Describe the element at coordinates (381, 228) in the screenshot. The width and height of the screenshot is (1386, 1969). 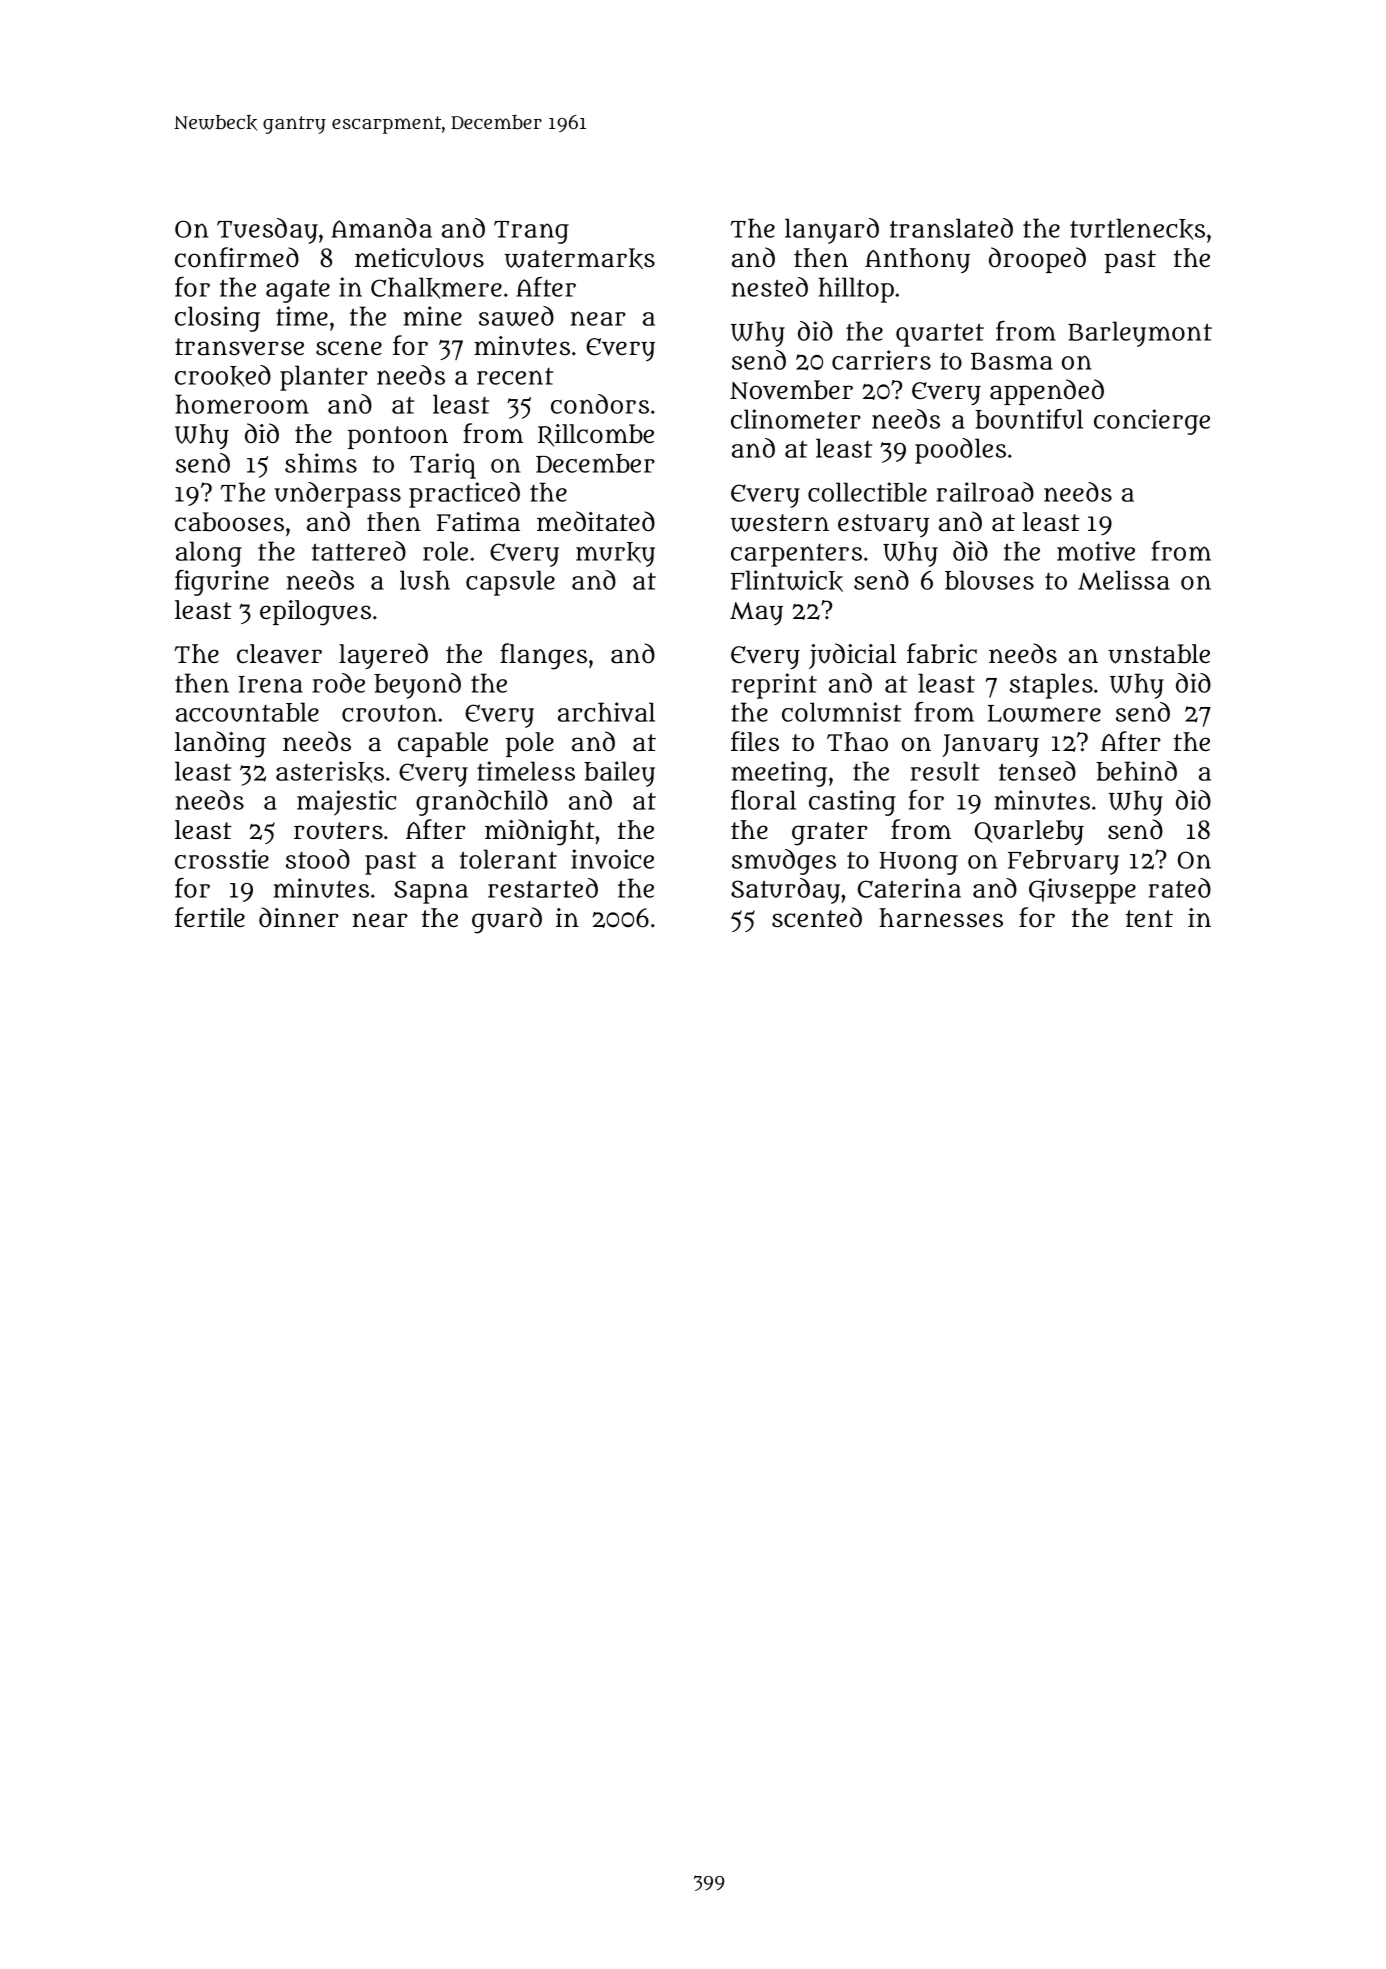
I see `Amanda` at that location.
